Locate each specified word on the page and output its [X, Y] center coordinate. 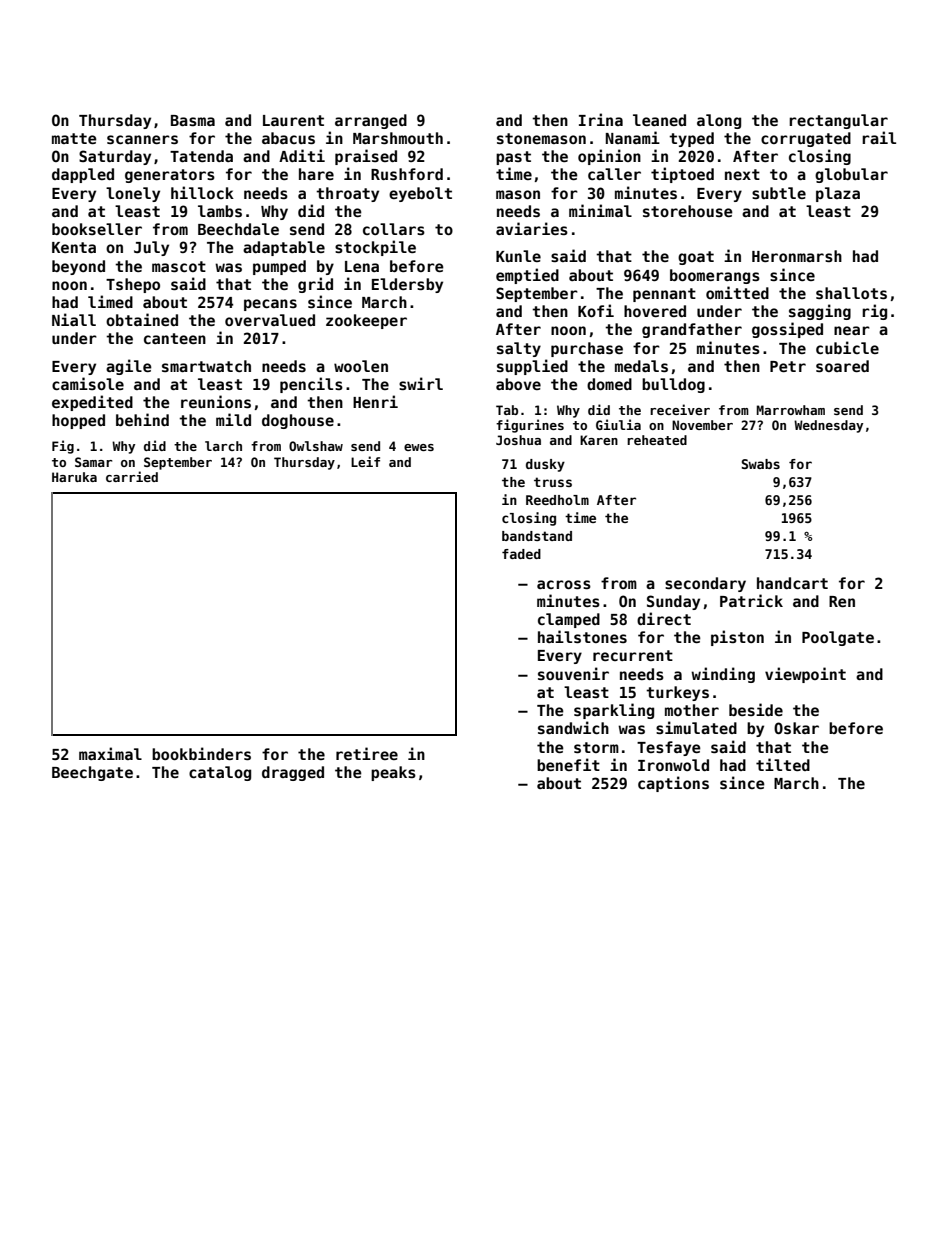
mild [233, 419]
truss [553, 482]
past [513, 158]
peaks [393, 773]
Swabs [761, 464]
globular [851, 175]
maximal [110, 753]
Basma [193, 120]
